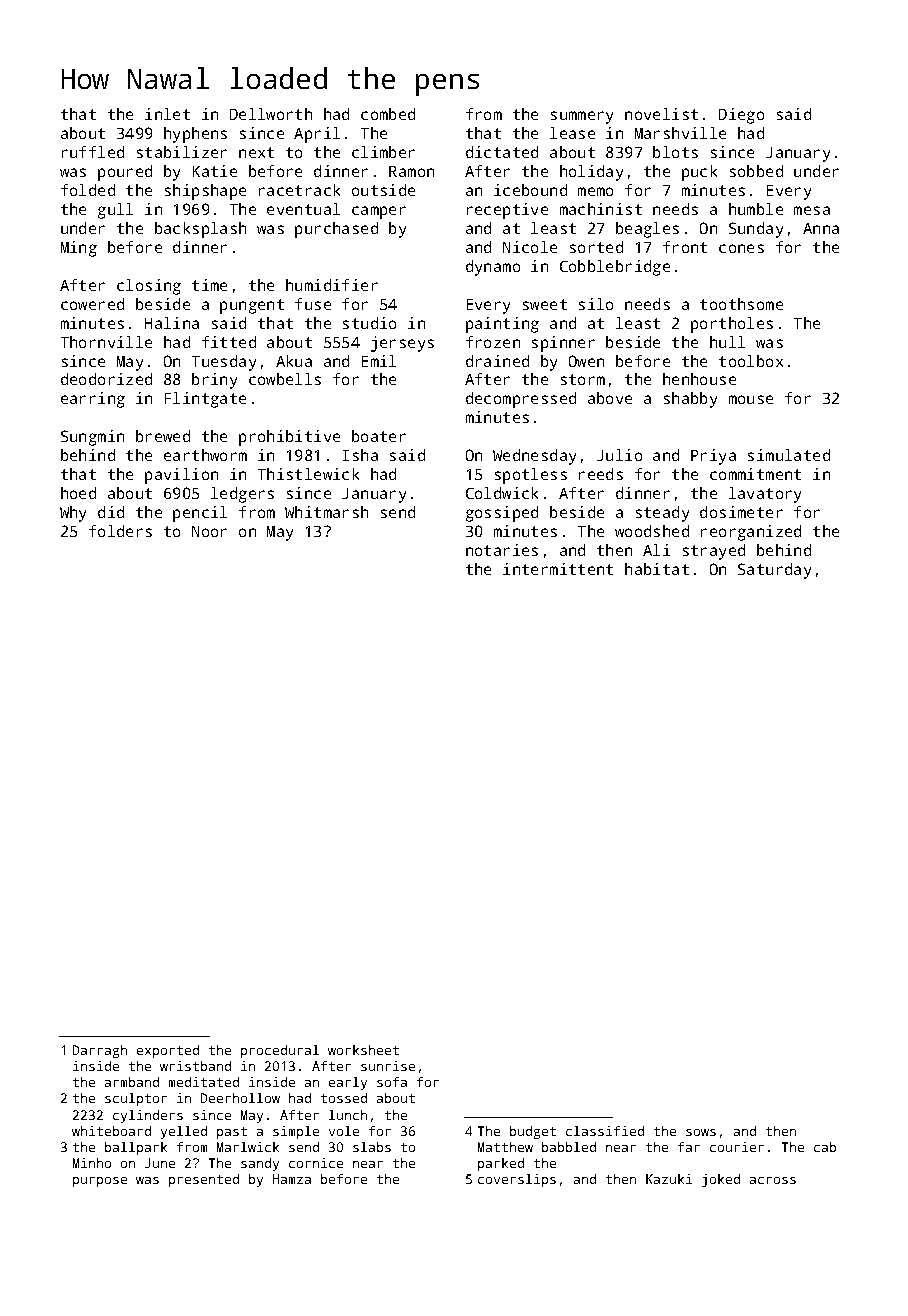 The image size is (908, 1316). What do you see at coordinates (505, 1147) in the screenshot?
I see `Matthew` at bounding box center [505, 1147].
